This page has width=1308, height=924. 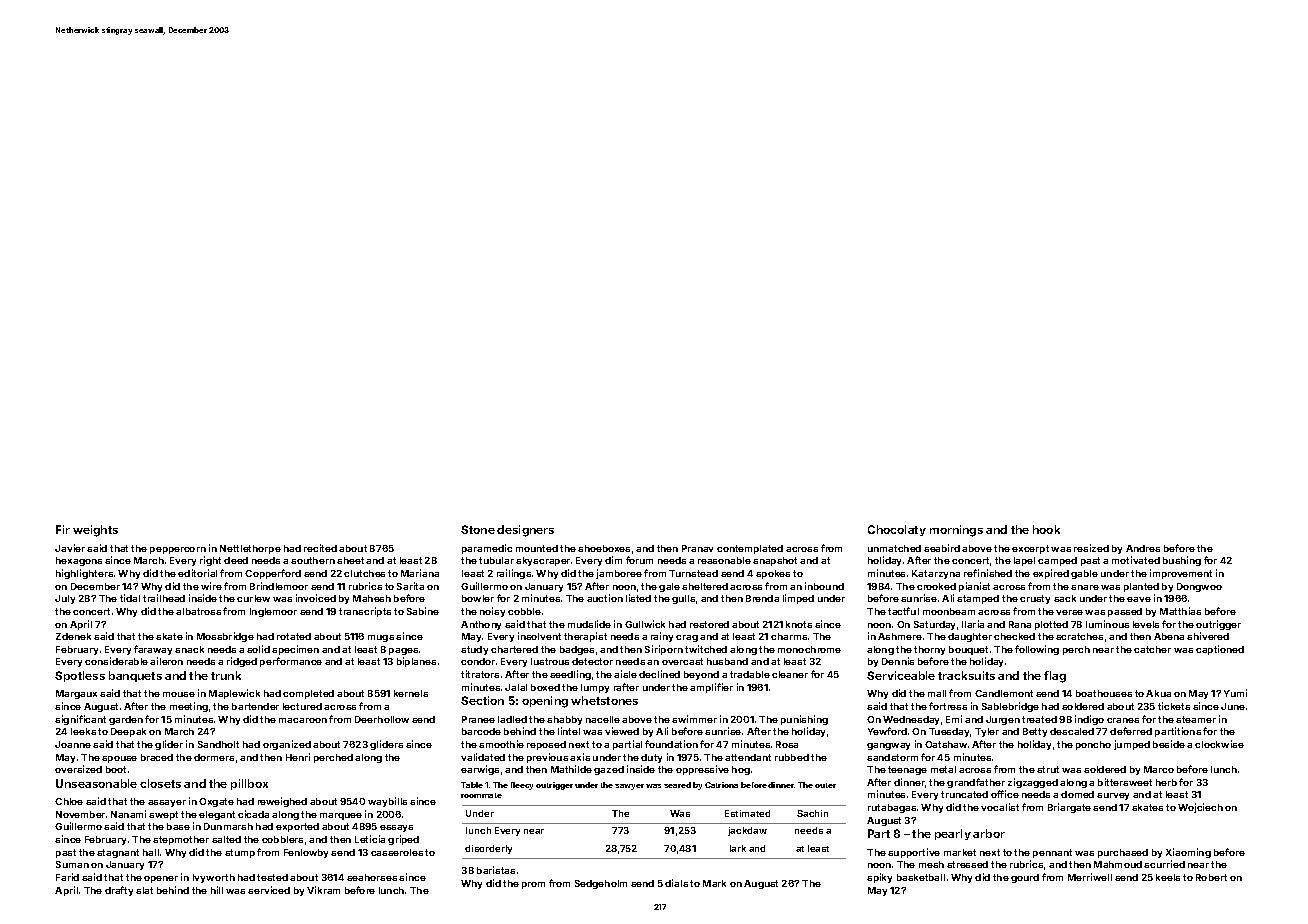 I want to click on albatross, so click(x=198, y=611).
